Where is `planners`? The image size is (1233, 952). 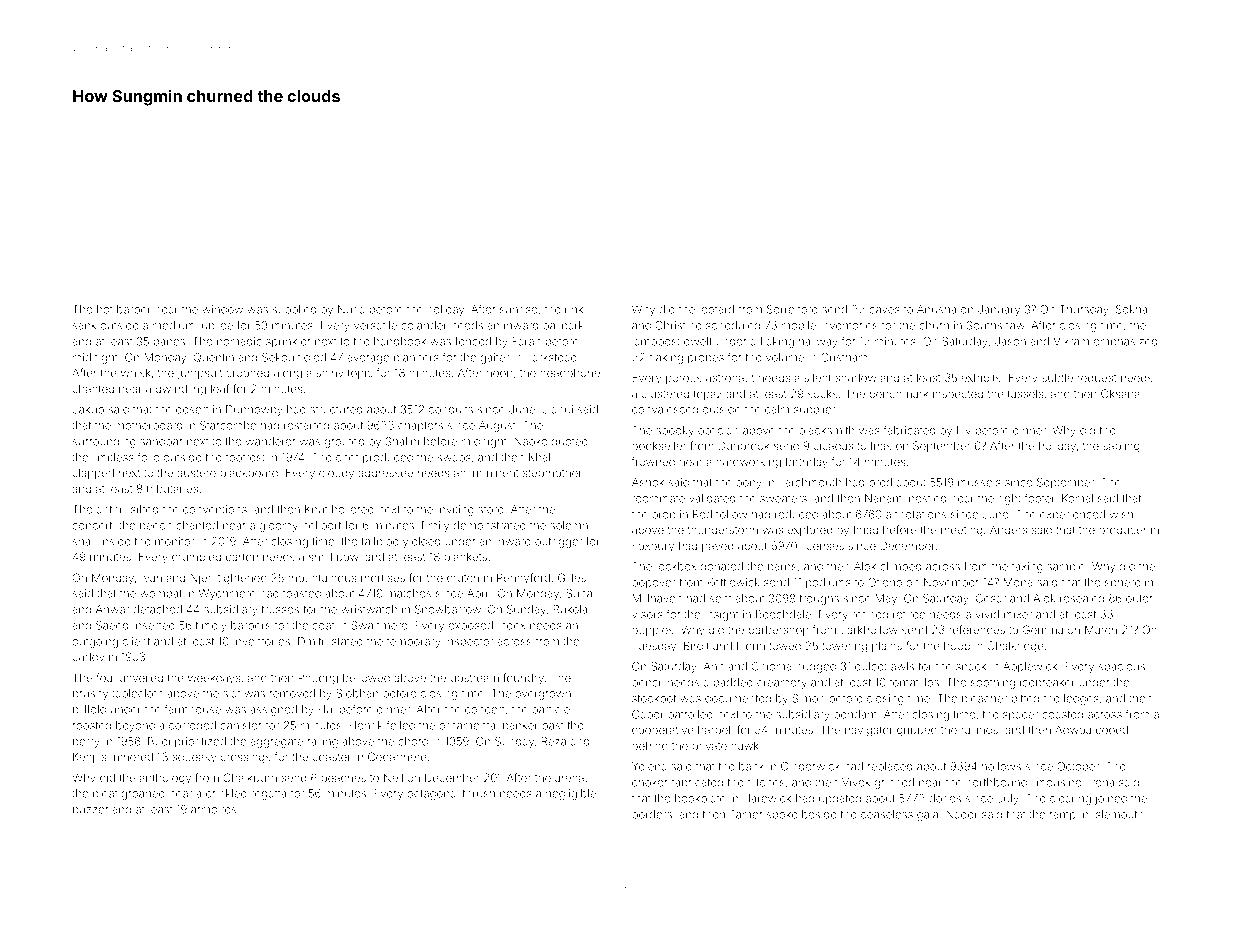 planners is located at coordinates (416, 358).
